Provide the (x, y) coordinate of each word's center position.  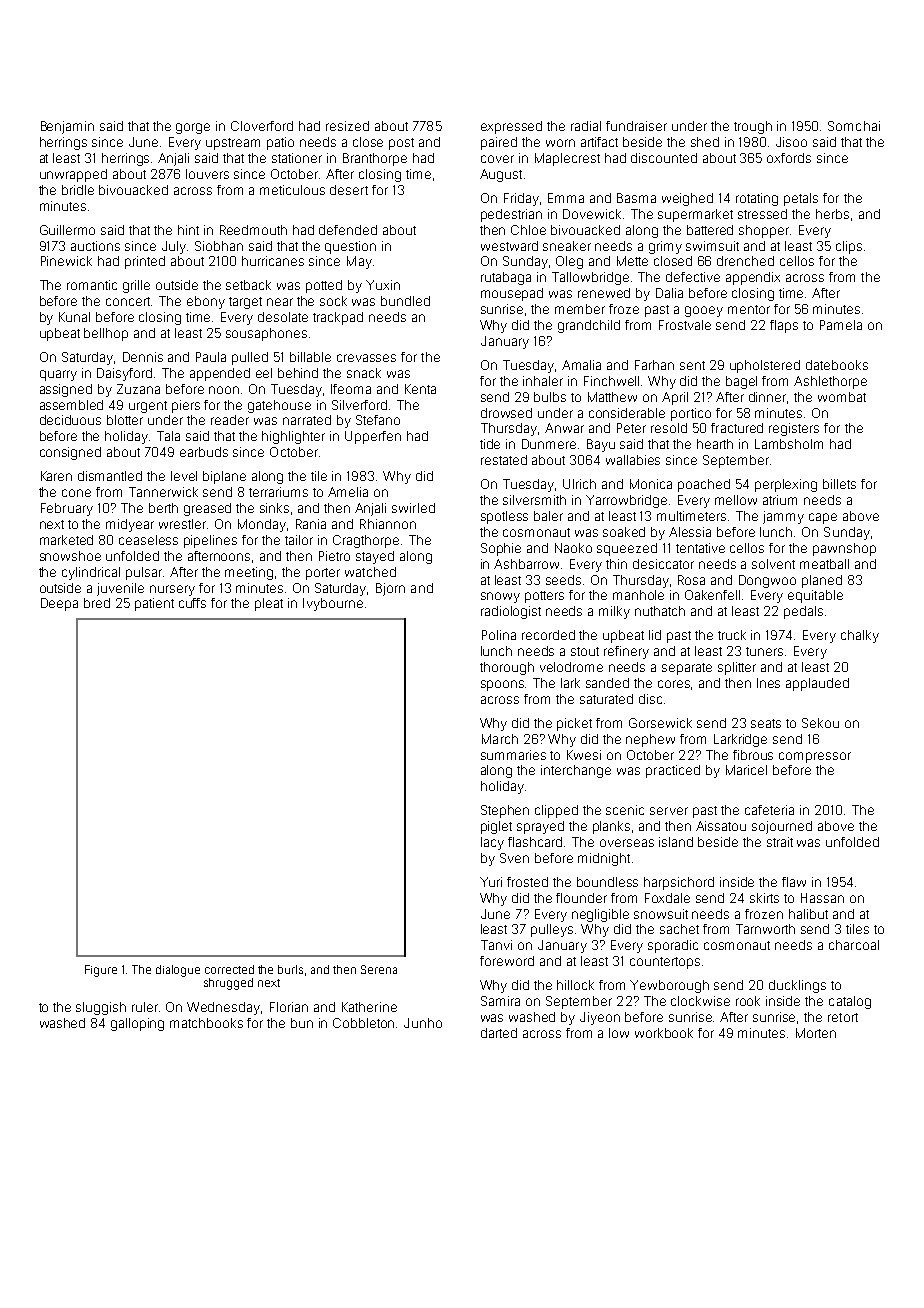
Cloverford (262, 126)
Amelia (348, 492)
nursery (172, 590)
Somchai (854, 126)
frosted (527, 882)
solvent (773, 564)
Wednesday (223, 1008)
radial (586, 126)
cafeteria (769, 810)
